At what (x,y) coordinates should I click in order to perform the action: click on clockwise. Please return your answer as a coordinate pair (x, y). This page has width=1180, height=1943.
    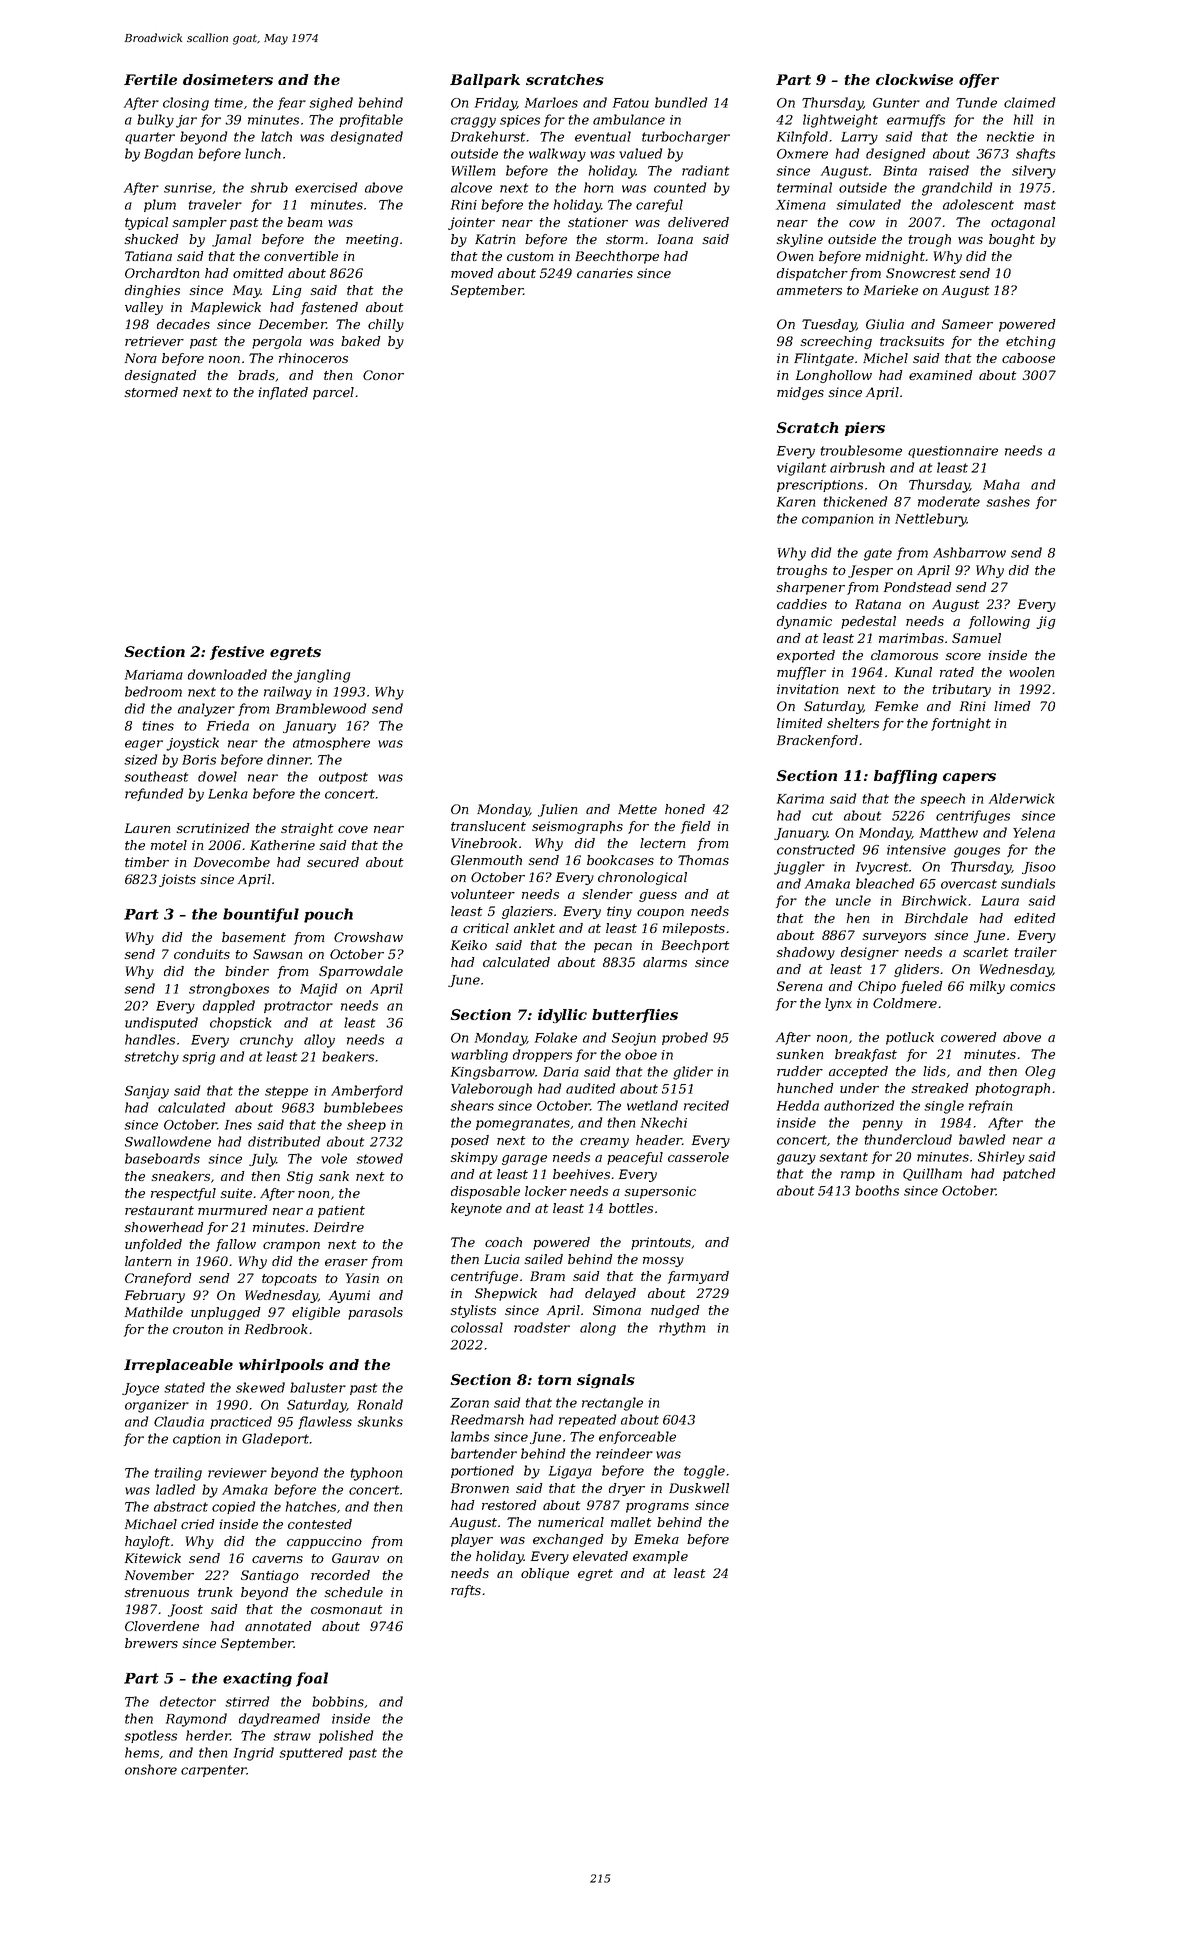
    Looking at the image, I should click on (914, 79).
